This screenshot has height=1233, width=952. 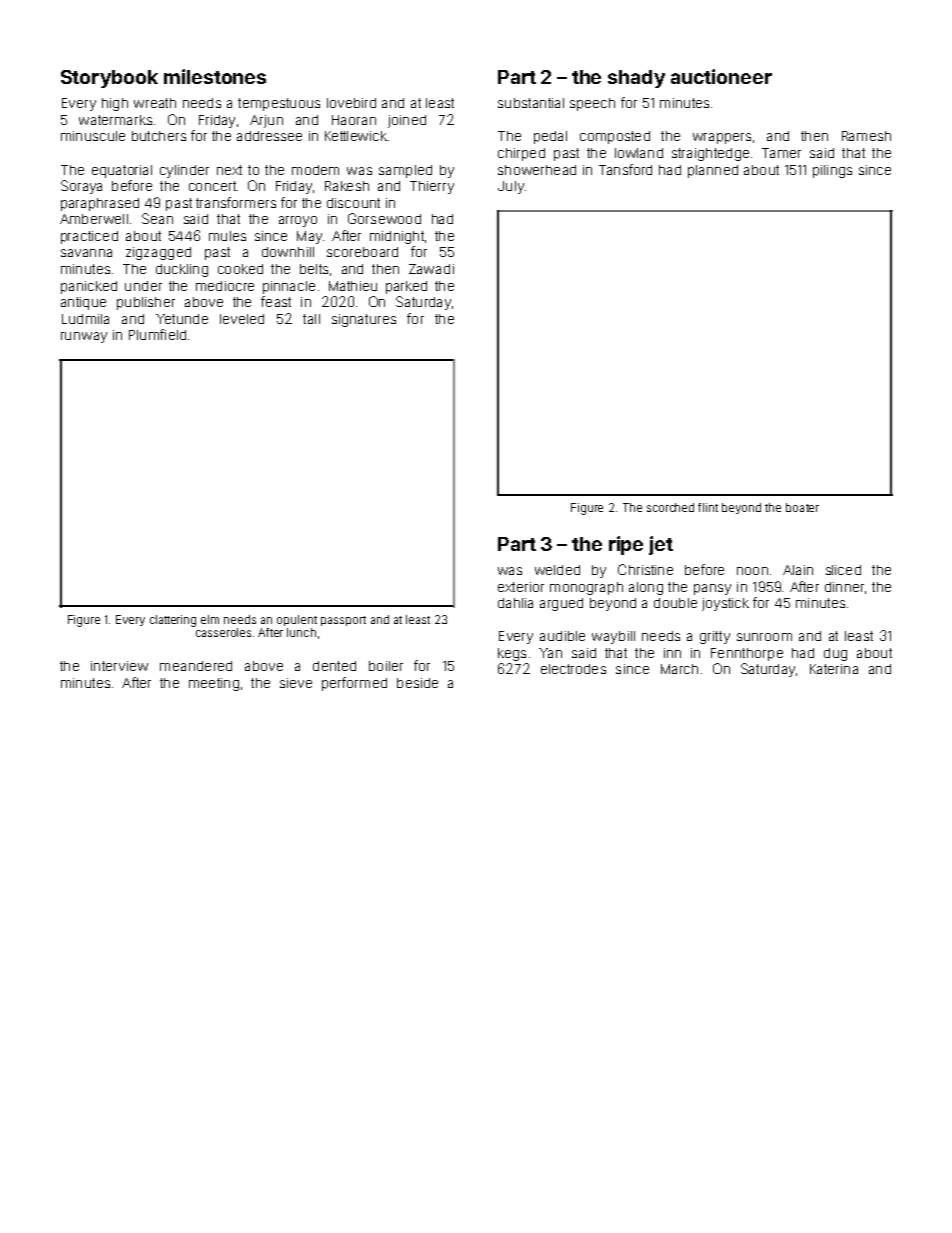 What do you see at coordinates (843, 570) in the screenshot?
I see `sliced` at bounding box center [843, 570].
